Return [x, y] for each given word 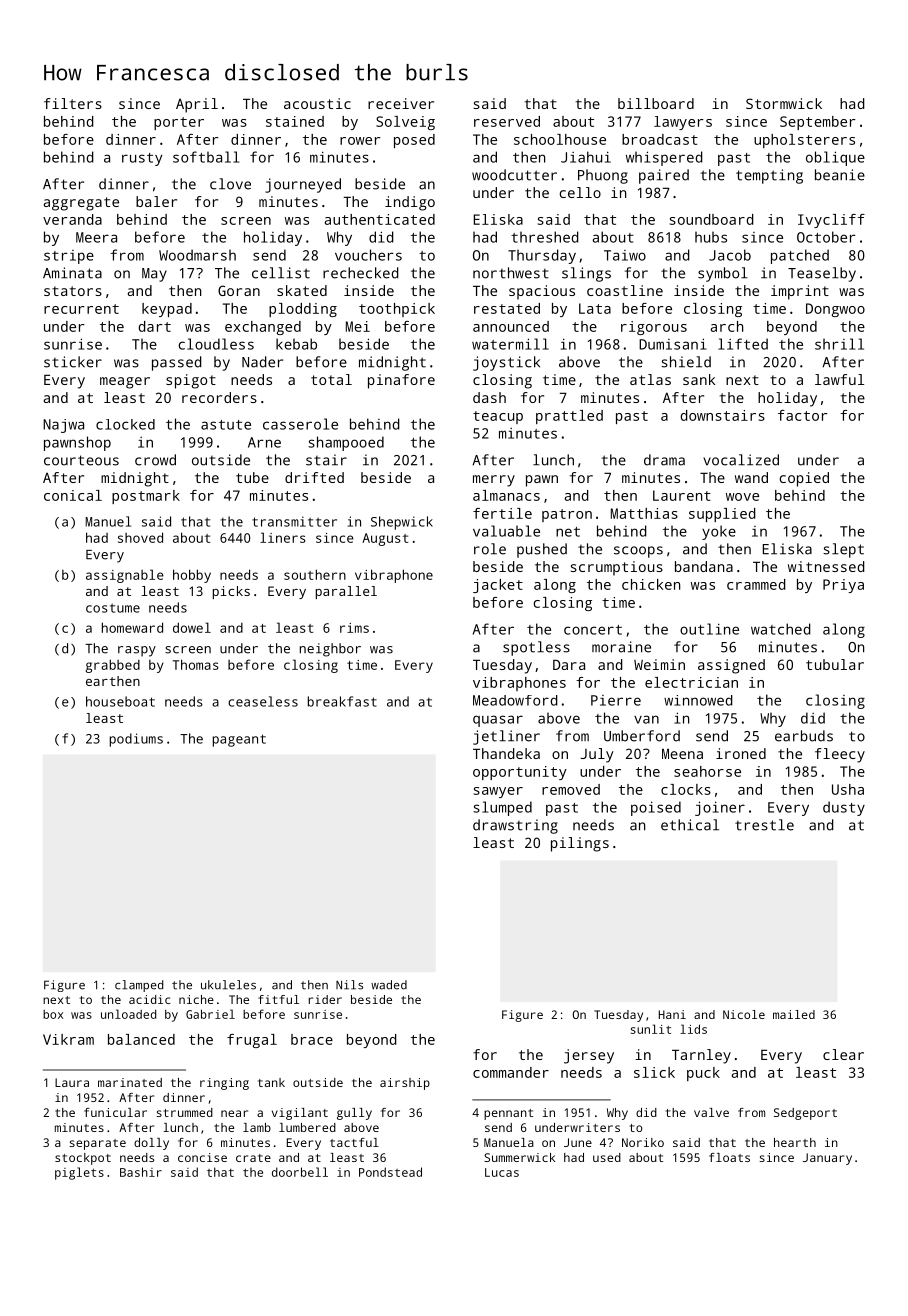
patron [567, 515]
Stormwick [784, 103]
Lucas [502, 1172]
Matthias [644, 513]
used [607, 1157]
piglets [79, 1173]
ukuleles [228, 985]
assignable [125, 576]
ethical [690, 825]
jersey [589, 1056]
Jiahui [586, 157]
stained [295, 121]
